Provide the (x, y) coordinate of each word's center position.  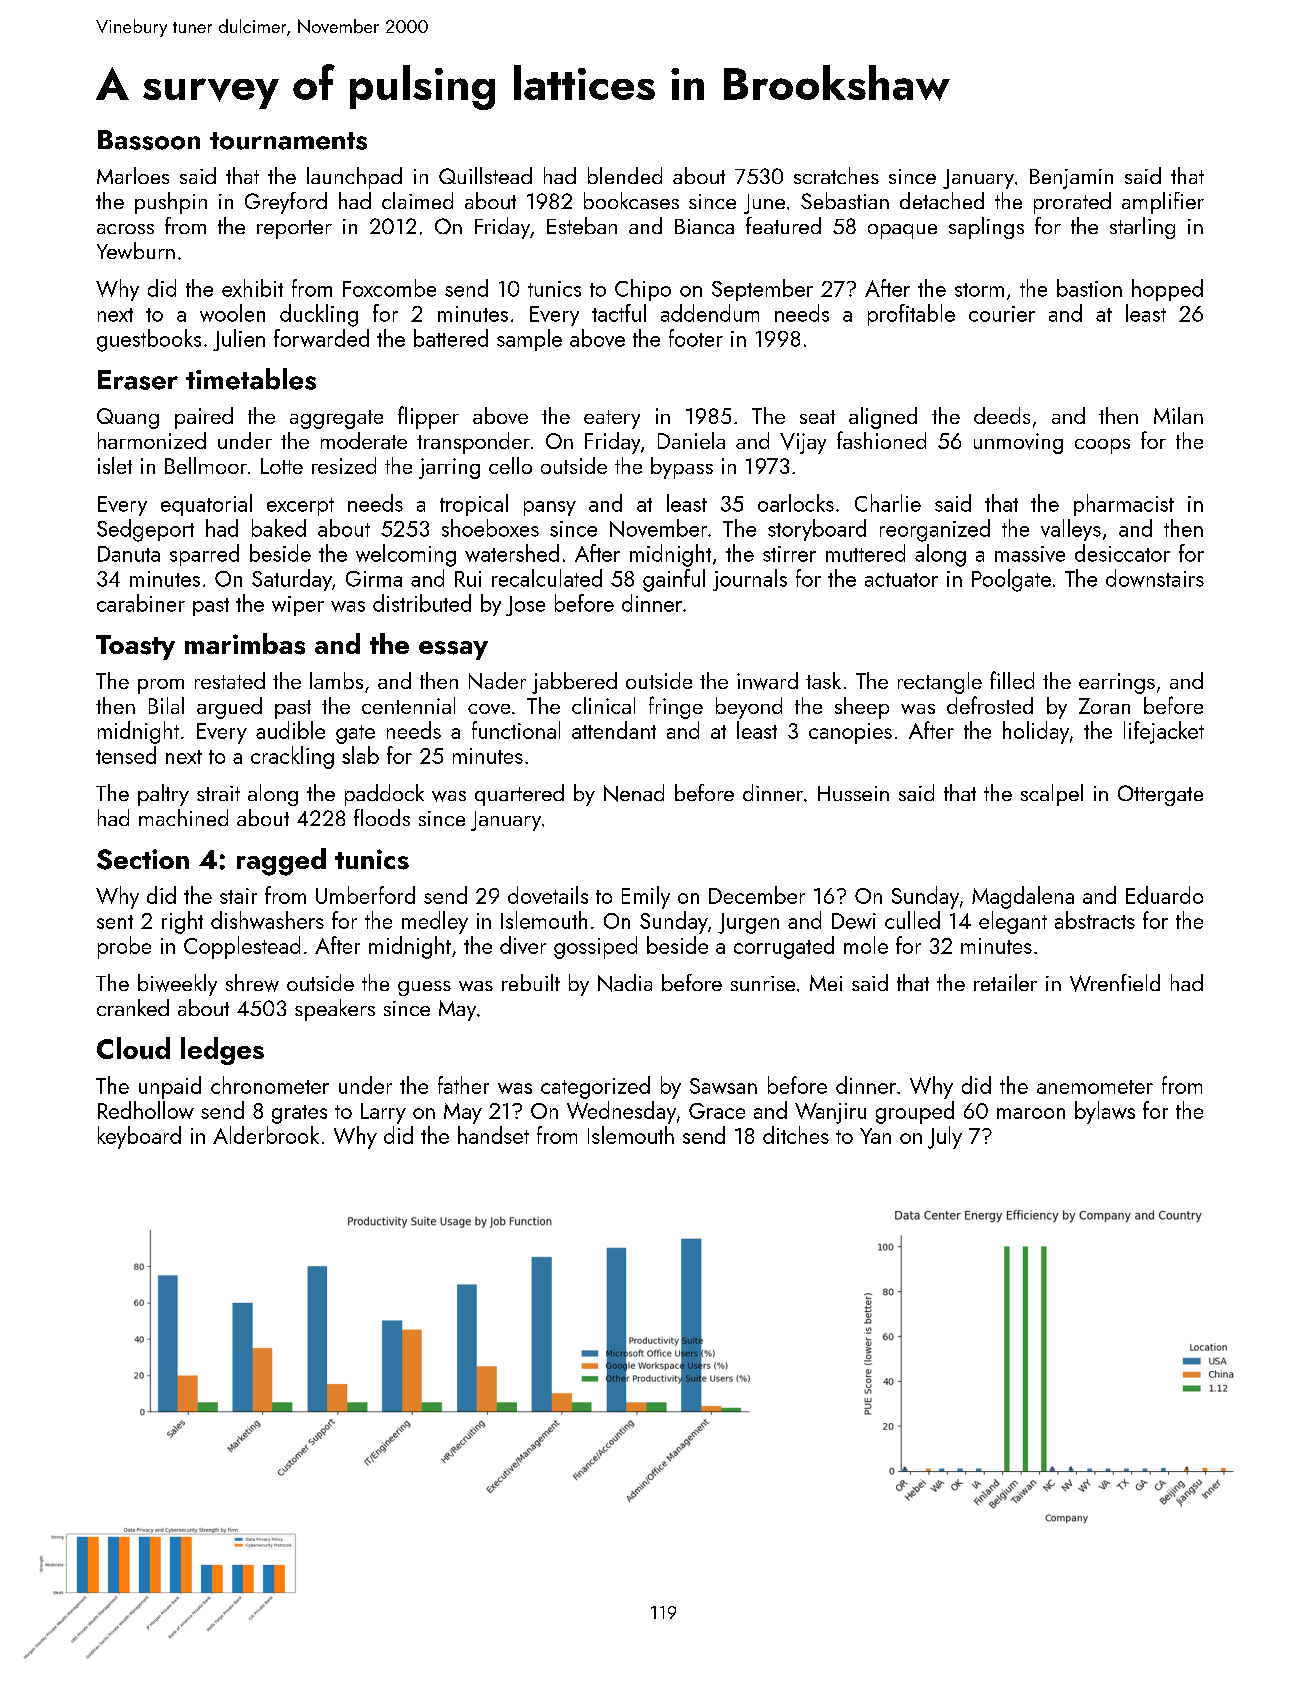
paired (204, 418)
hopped (1167, 290)
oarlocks (796, 503)
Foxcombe (389, 288)
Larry (383, 1113)
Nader (497, 680)
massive (1030, 554)
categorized (595, 1087)
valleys (1071, 530)
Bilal (166, 705)
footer (696, 338)
